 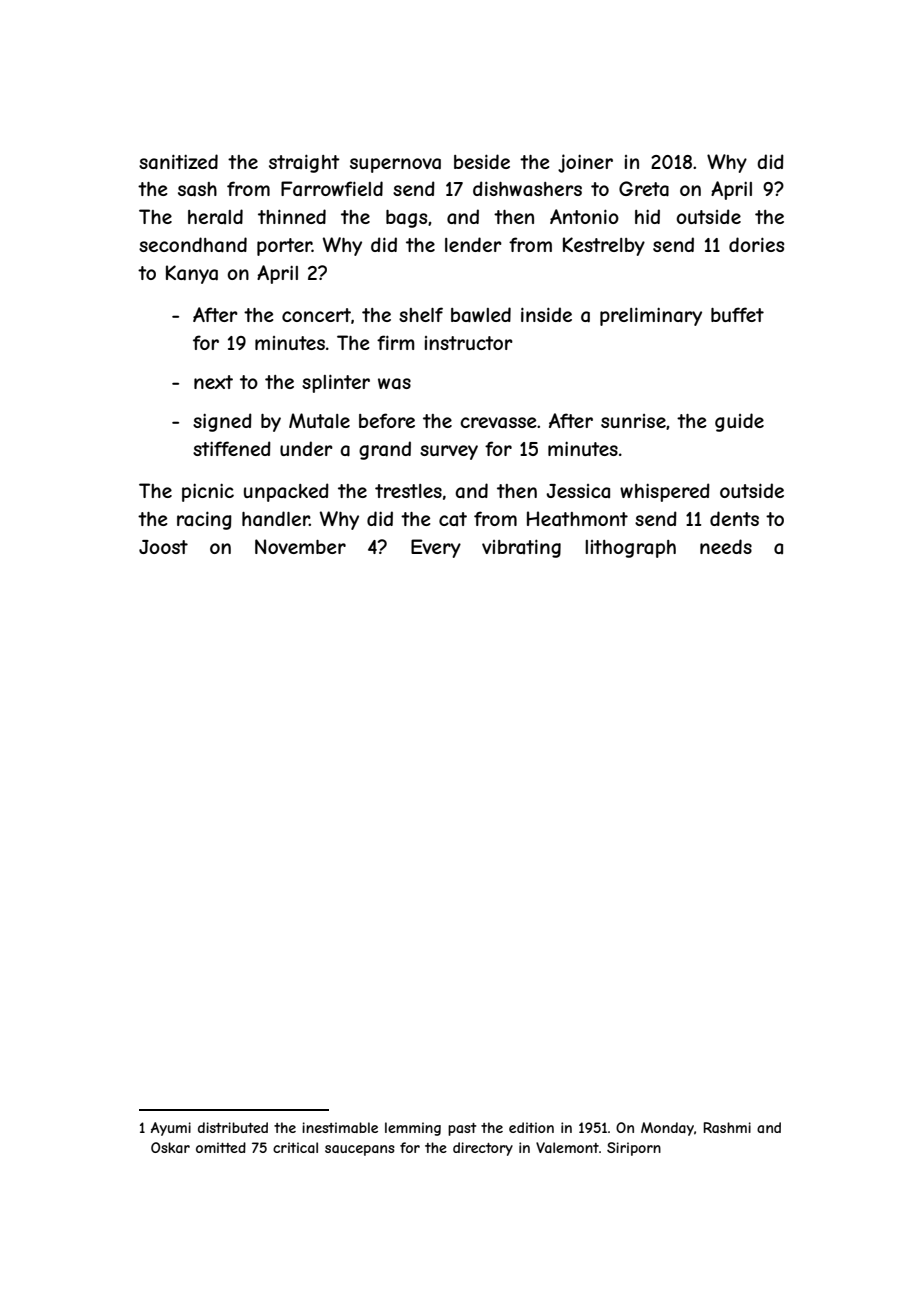 I want to click on edition, so click(x=531, y=1127).
